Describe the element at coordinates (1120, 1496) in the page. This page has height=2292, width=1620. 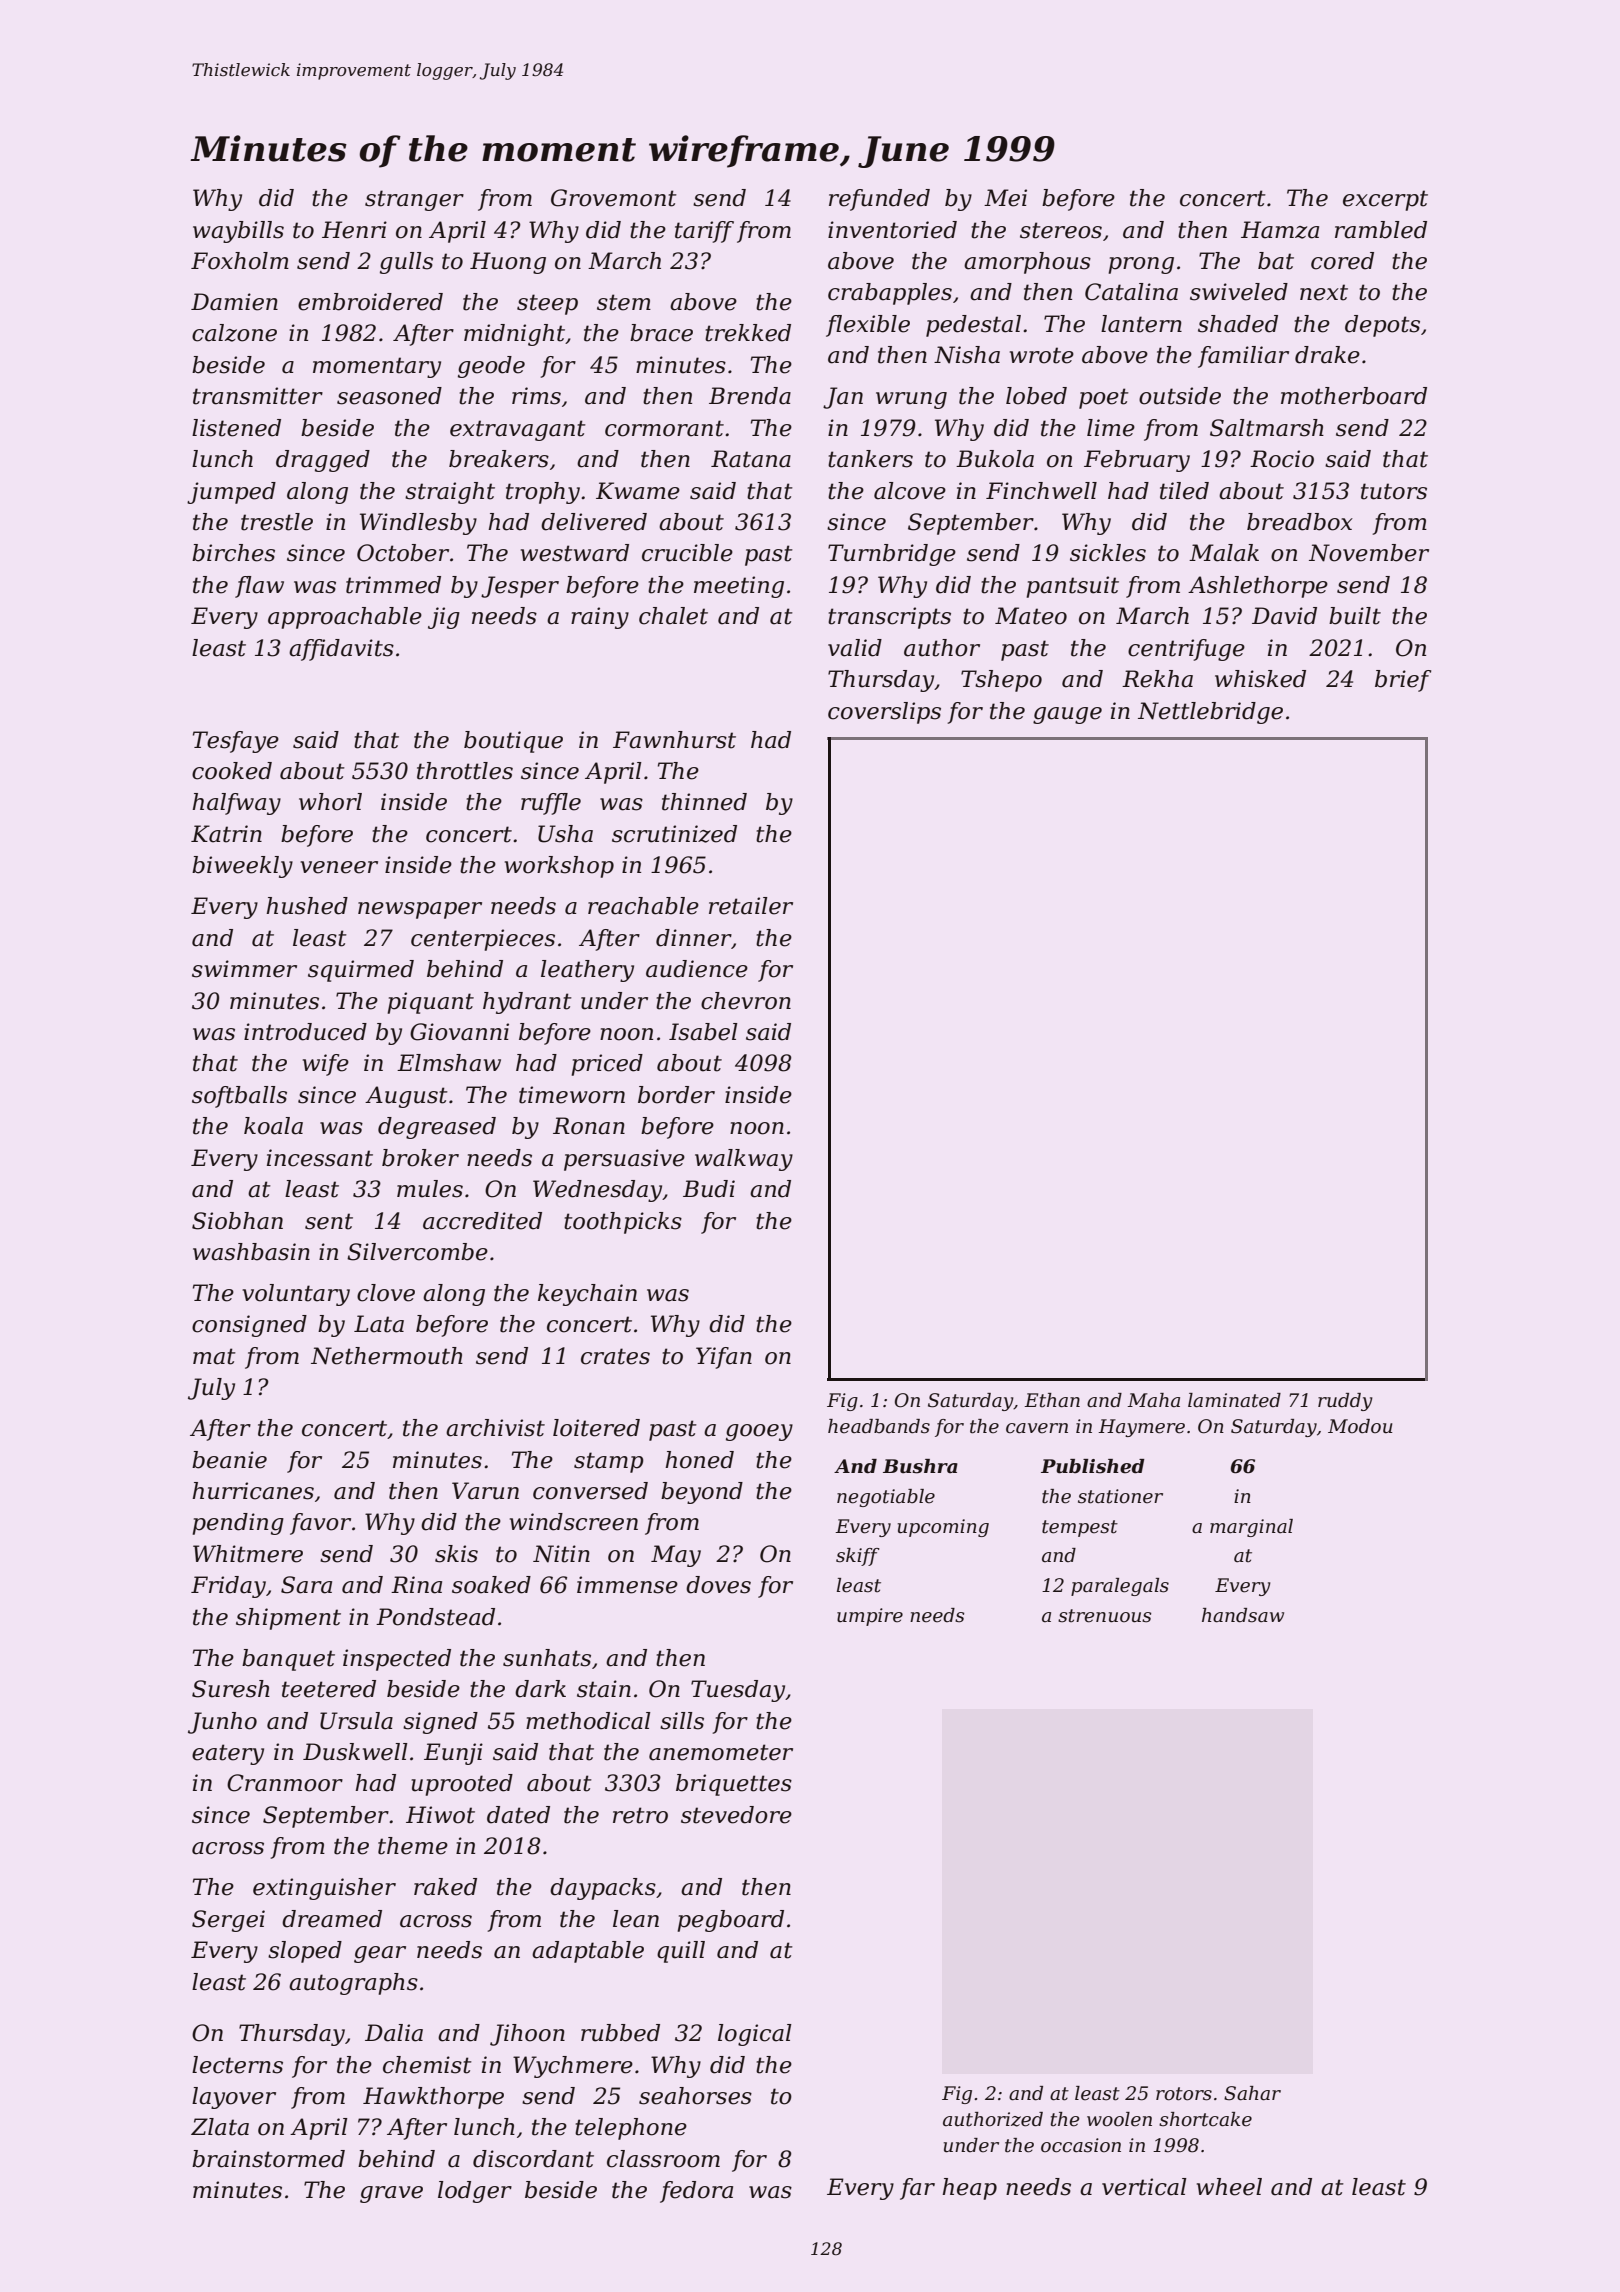
I see `stationer` at that location.
